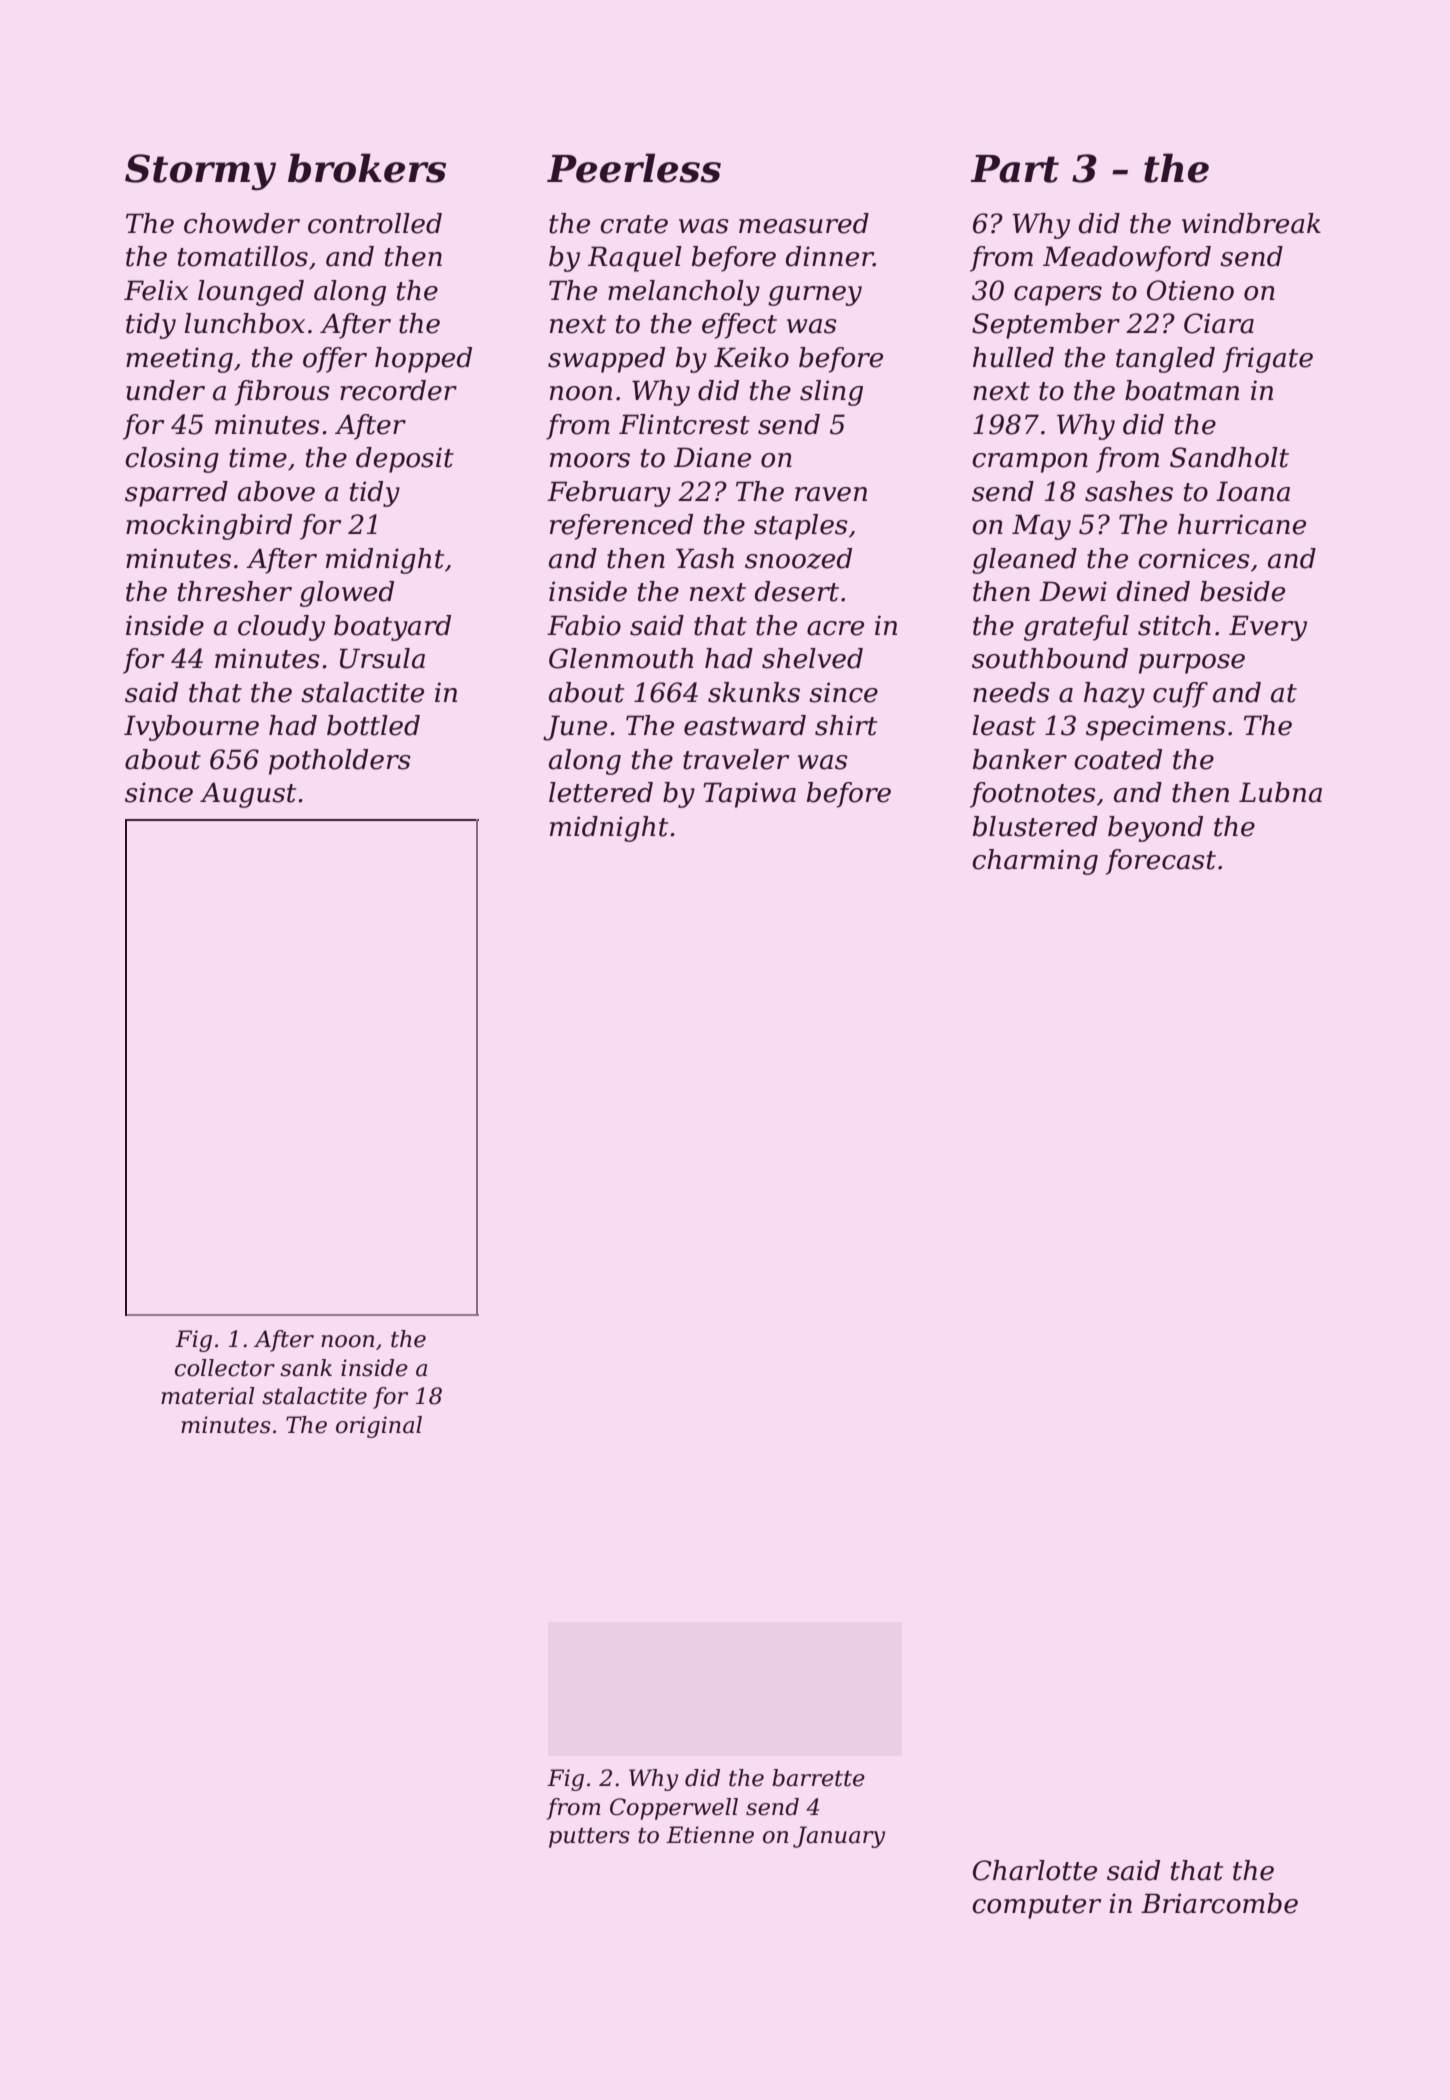 The image size is (1450, 2100). What do you see at coordinates (846, 725) in the document?
I see `shirt` at bounding box center [846, 725].
